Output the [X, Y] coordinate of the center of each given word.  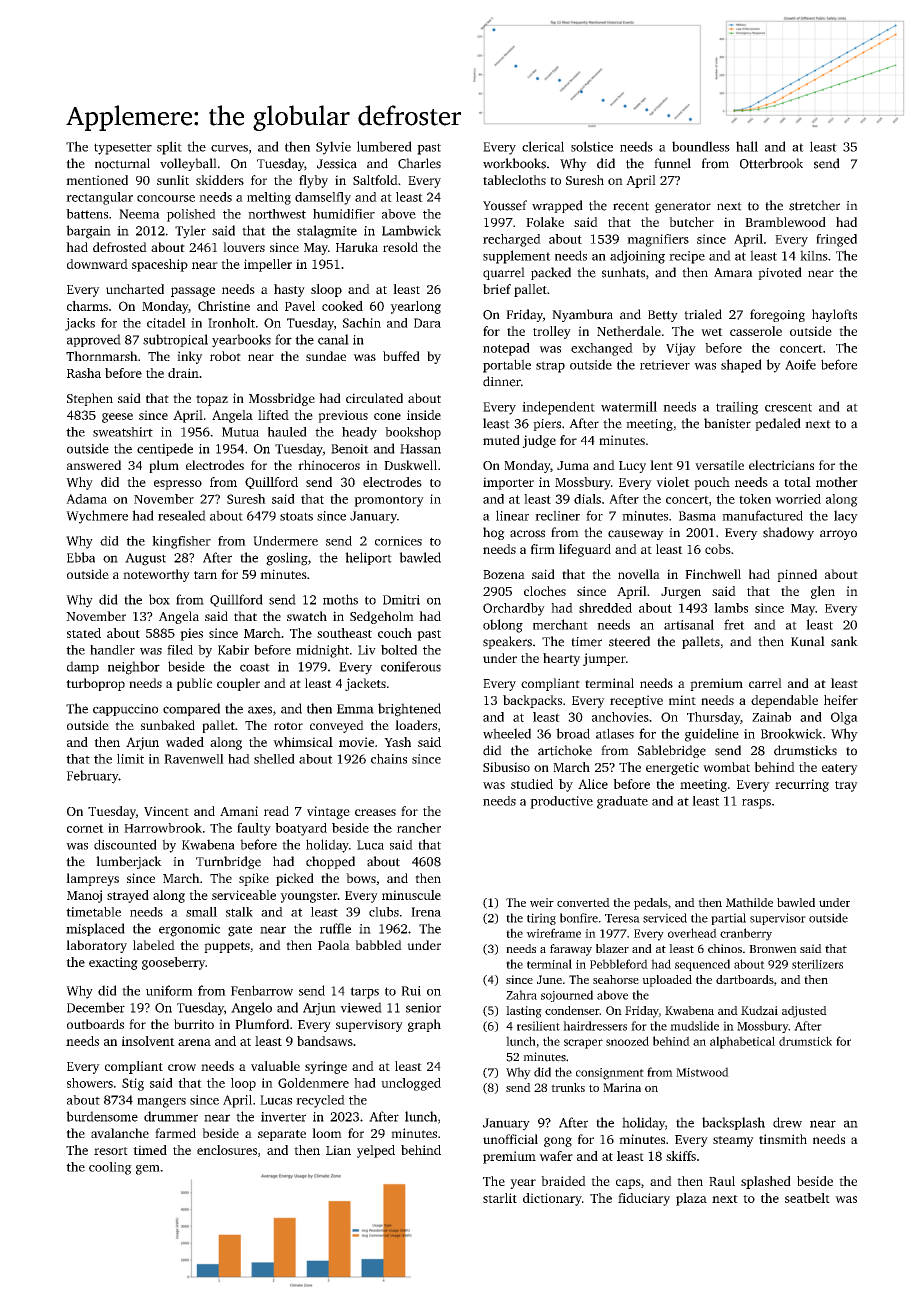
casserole [756, 331]
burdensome [102, 1116]
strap [550, 367]
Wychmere [97, 517]
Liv [367, 650]
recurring [802, 785]
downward [97, 264]
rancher [419, 828]
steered [629, 641]
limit [130, 759]
